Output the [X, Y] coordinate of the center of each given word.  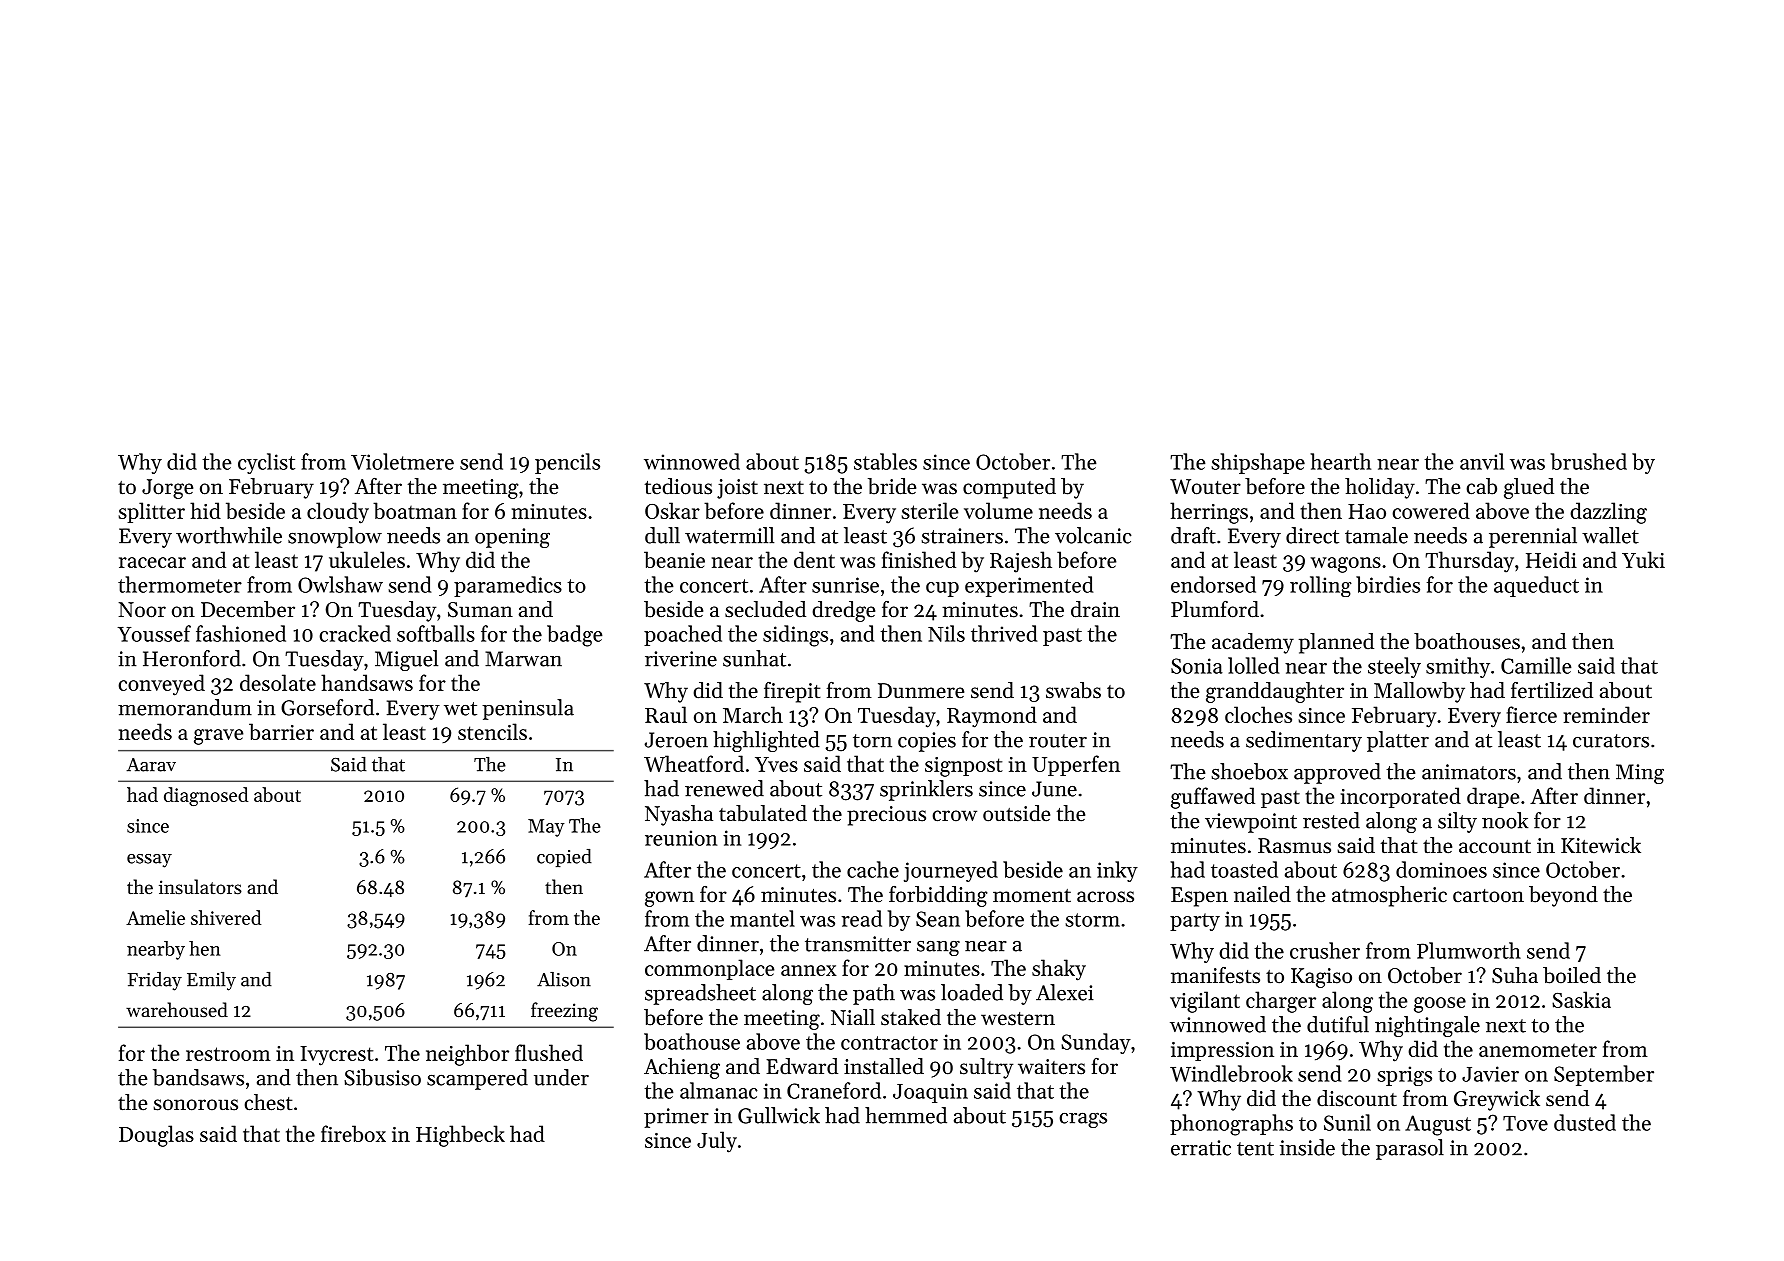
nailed [1262, 894]
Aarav [151, 765]
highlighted [766, 741]
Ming [1640, 774]
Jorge [167, 489]
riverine [681, 659]
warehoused [177, 1009]
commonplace [709, 969]
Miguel [406, 660]
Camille [1536, 665]
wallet [1610, 535]
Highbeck [460, 1136]
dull [662, 535]
